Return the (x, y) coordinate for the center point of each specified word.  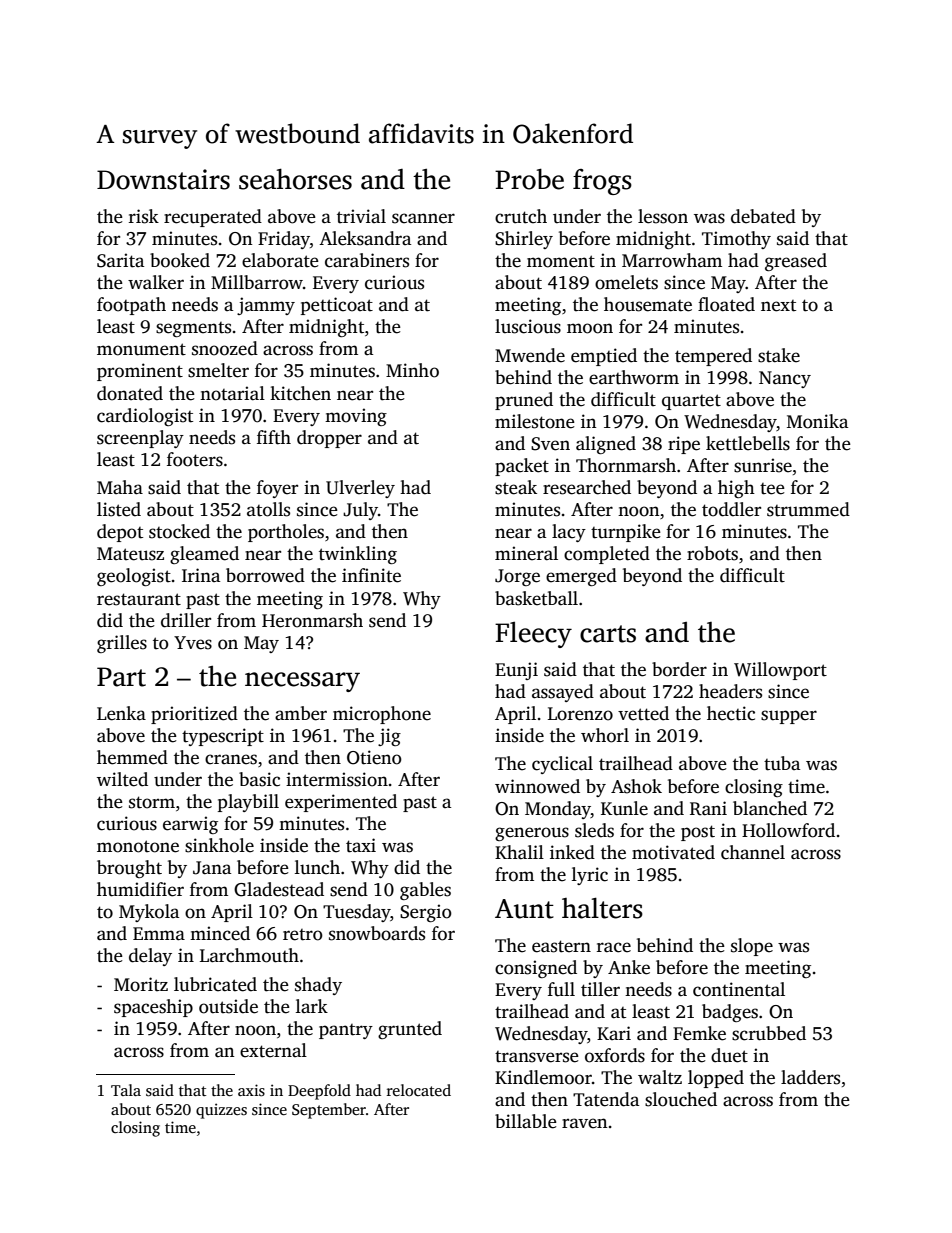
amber (301, 713)
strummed (808, 509)
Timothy (736, 240)
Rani (708, 808)
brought (129, 869)
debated (763, 216)
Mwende (530, 355)
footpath (131, 306)
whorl (605, 735)
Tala (126, 1090)
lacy (569, 533)
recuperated (213, 218)
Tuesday (357, 913)
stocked (179, 531)
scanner (423, 218)
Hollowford (788, 830)
